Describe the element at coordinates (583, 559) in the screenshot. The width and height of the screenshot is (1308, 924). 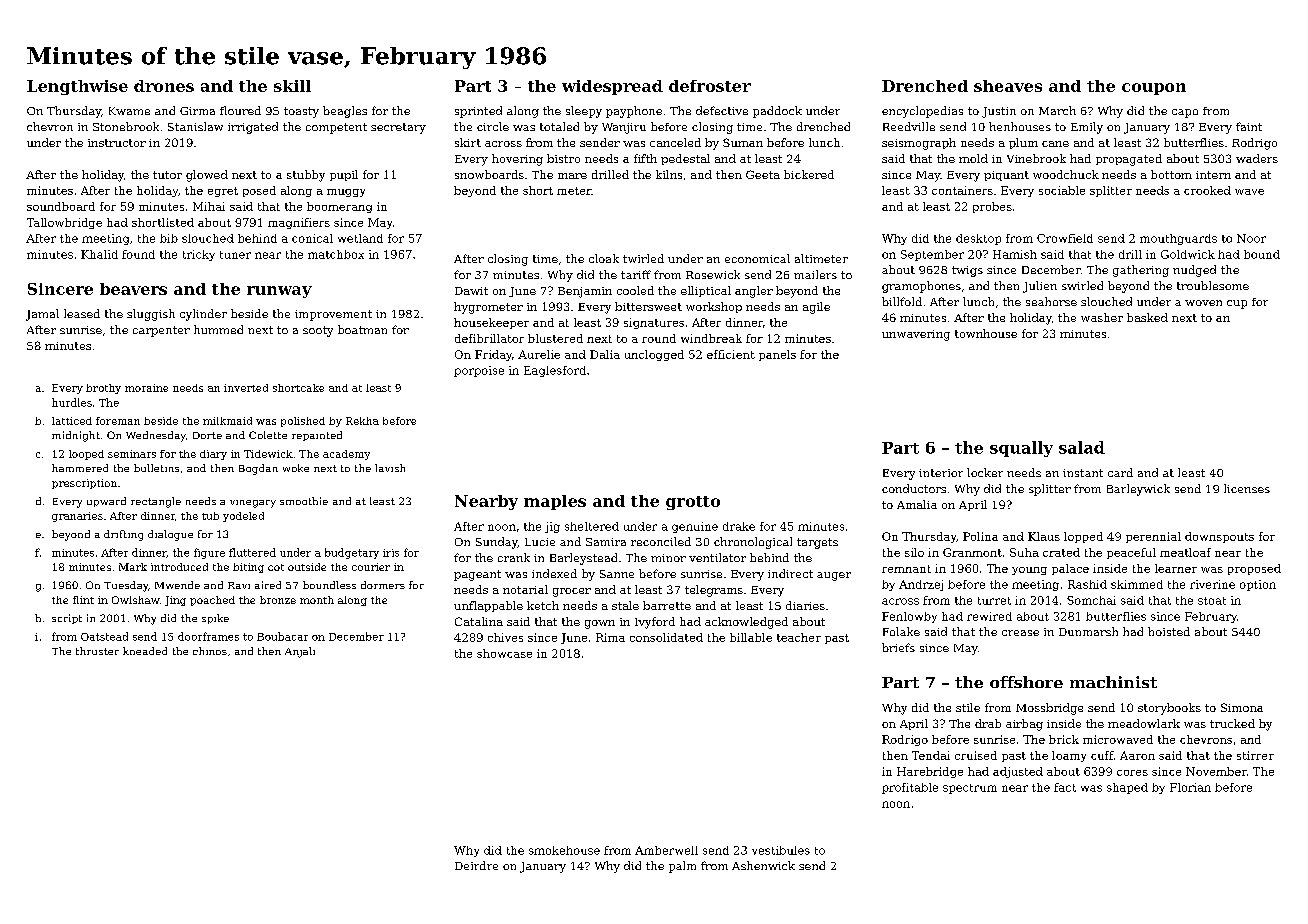
I see `Barleystead` at that location.
